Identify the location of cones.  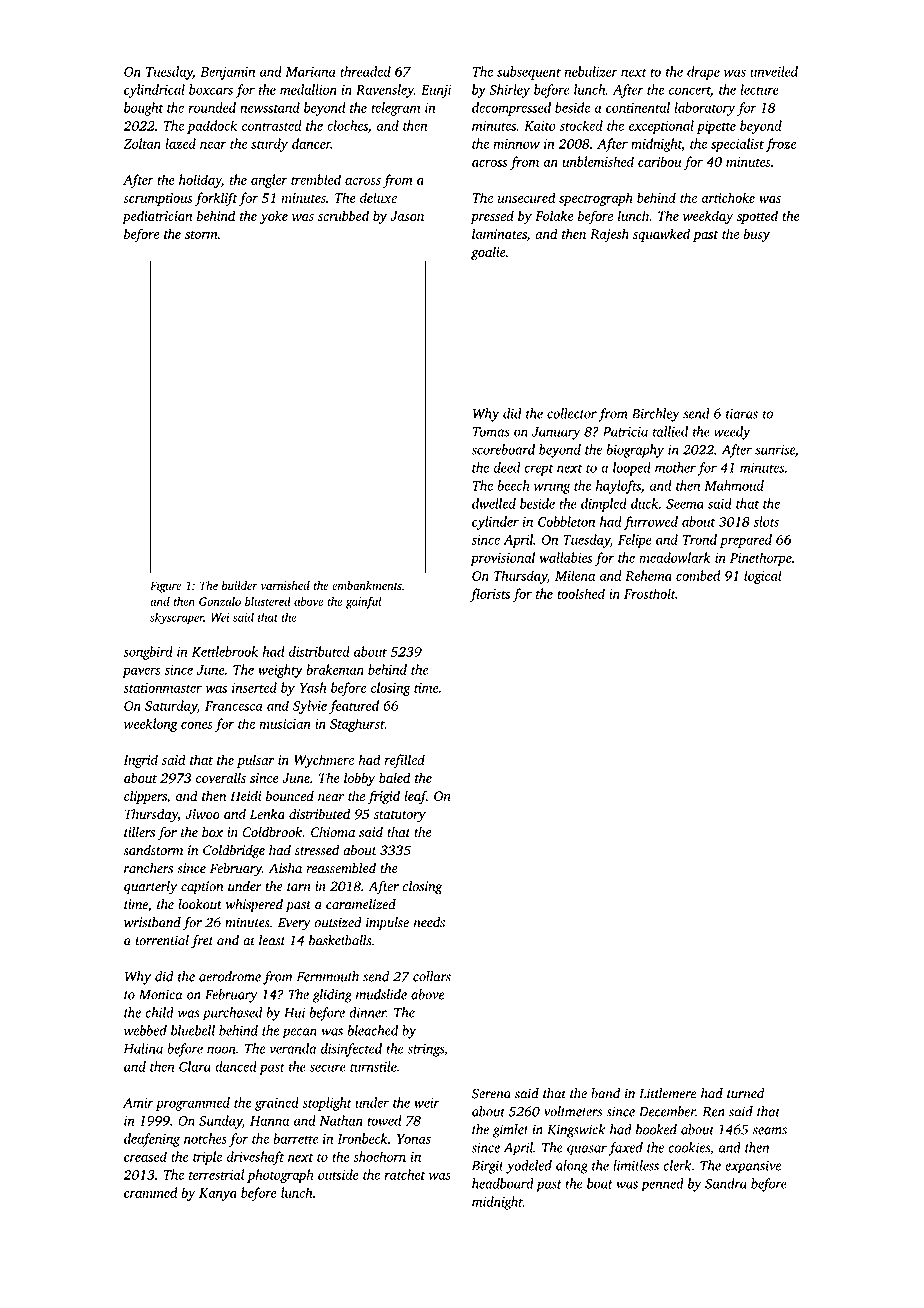
(197, 725).
